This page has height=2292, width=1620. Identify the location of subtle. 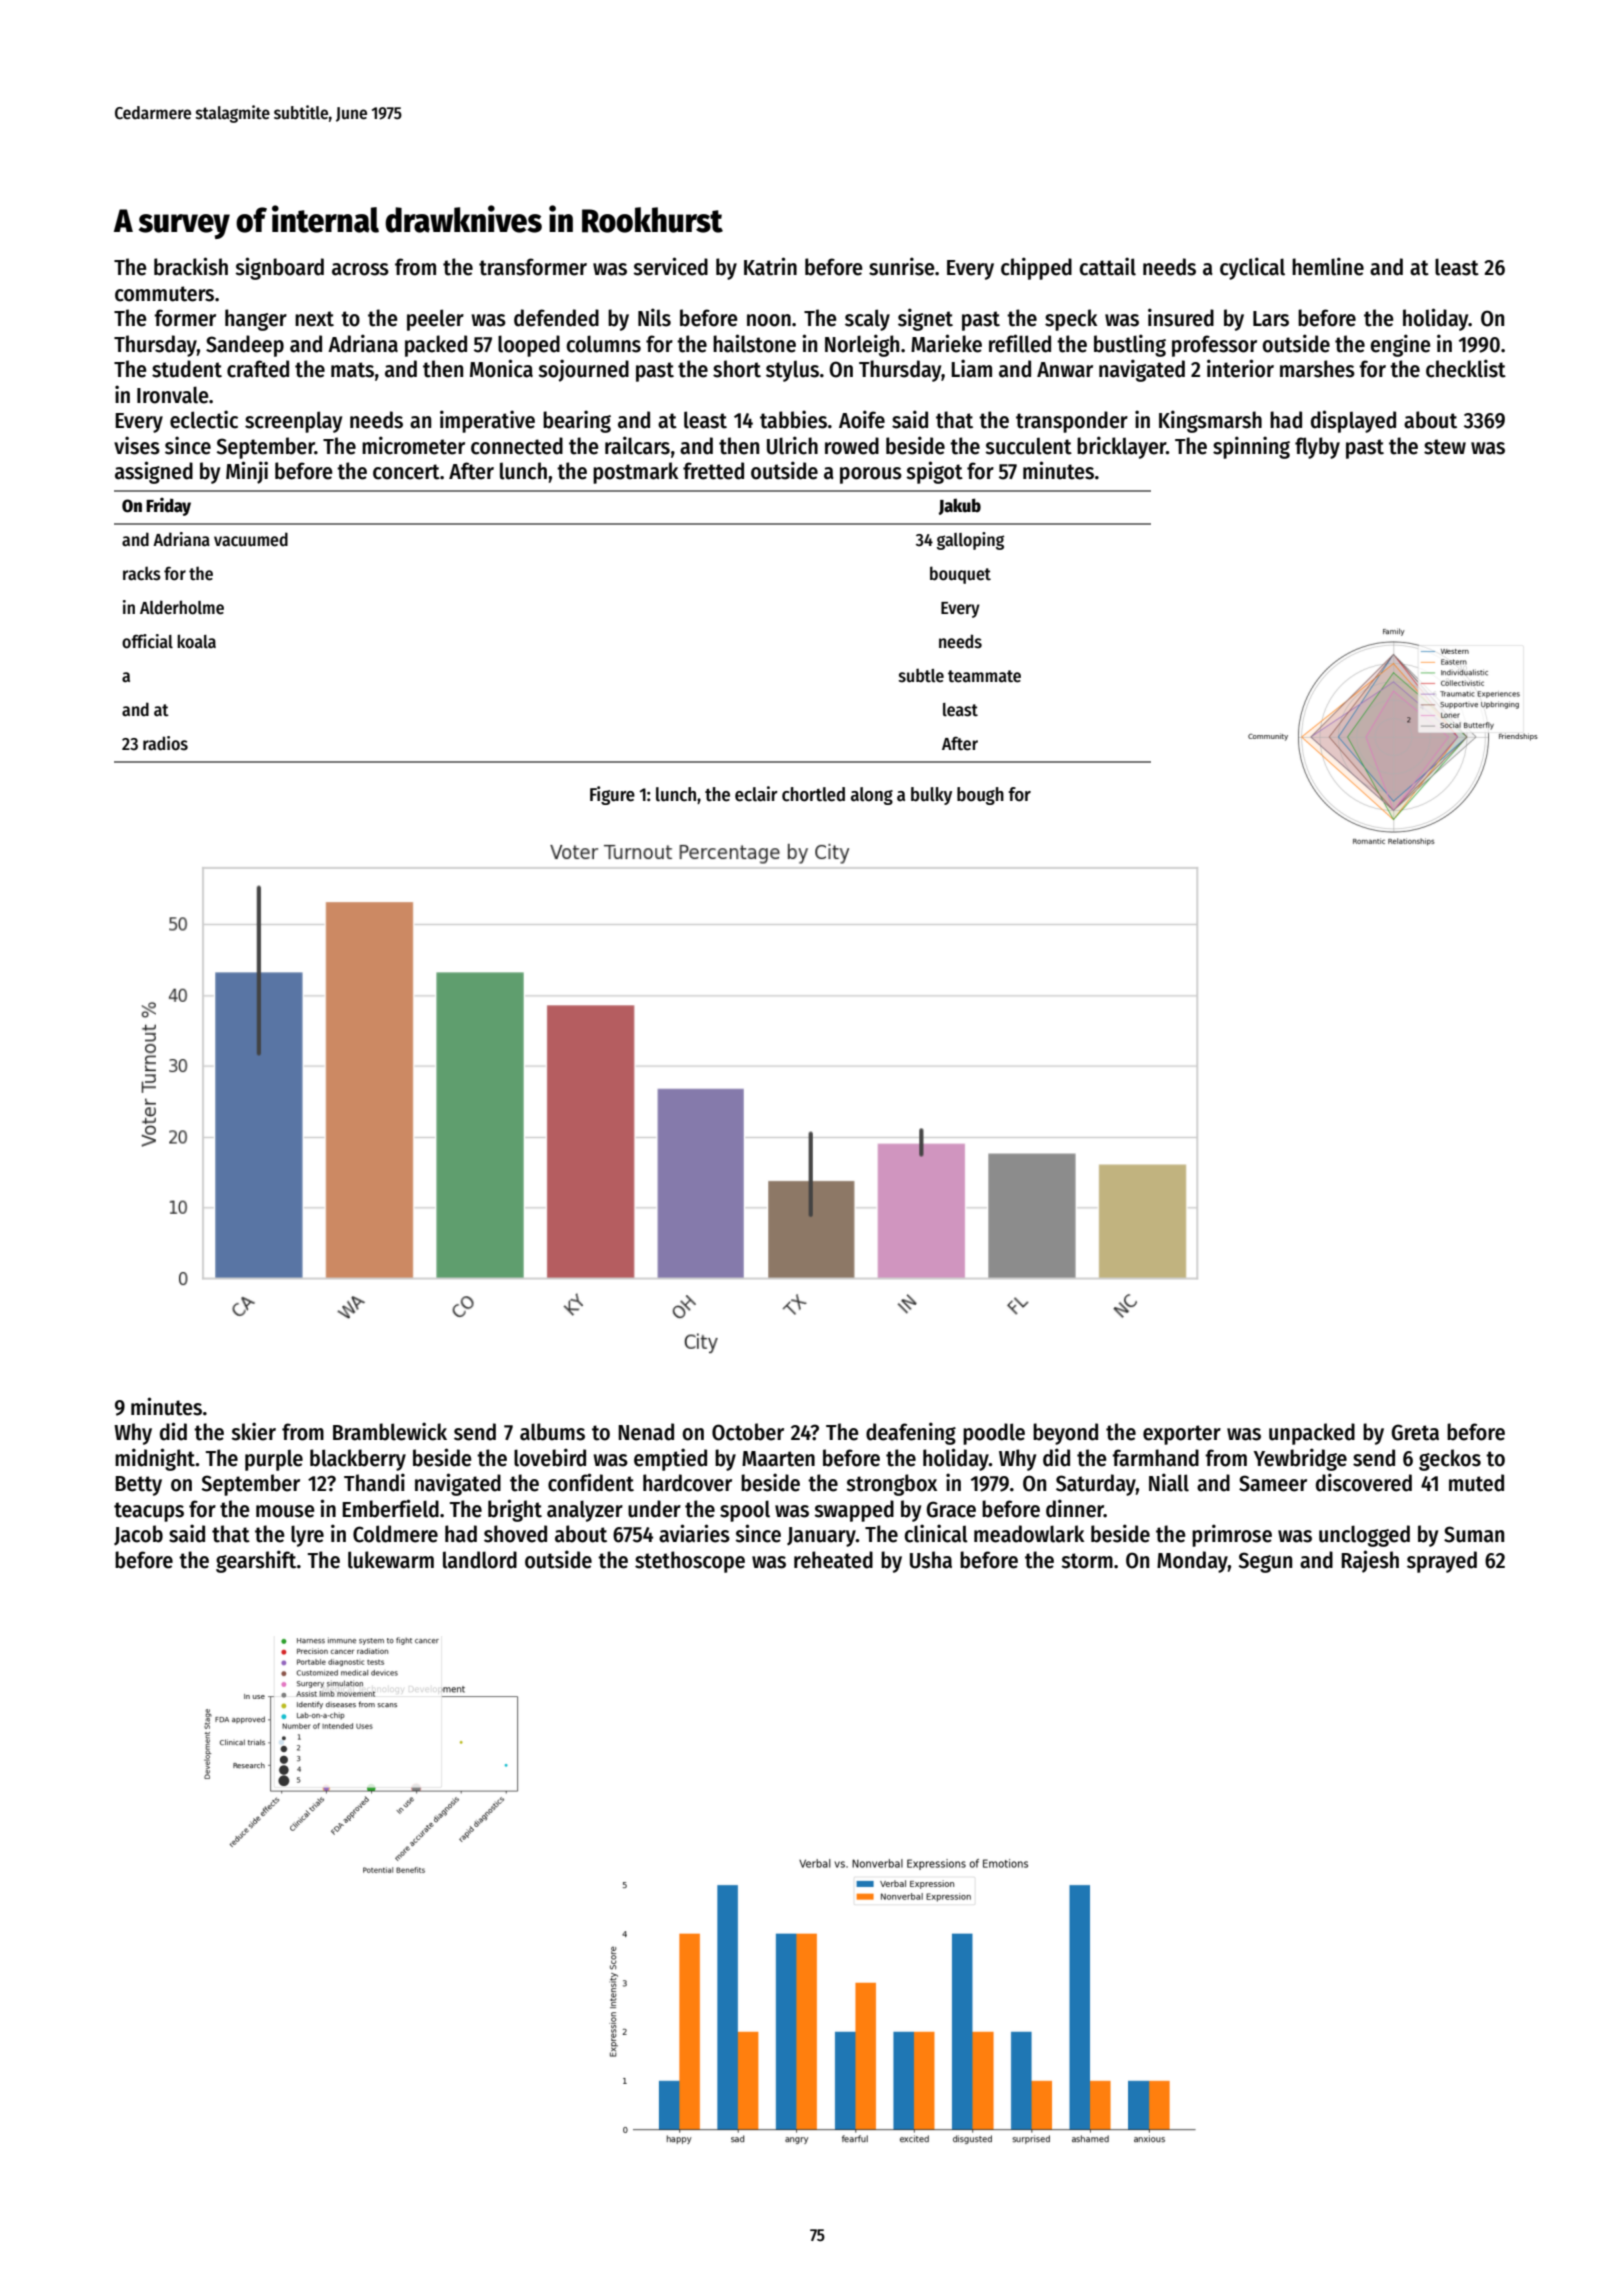
(921, 675).
